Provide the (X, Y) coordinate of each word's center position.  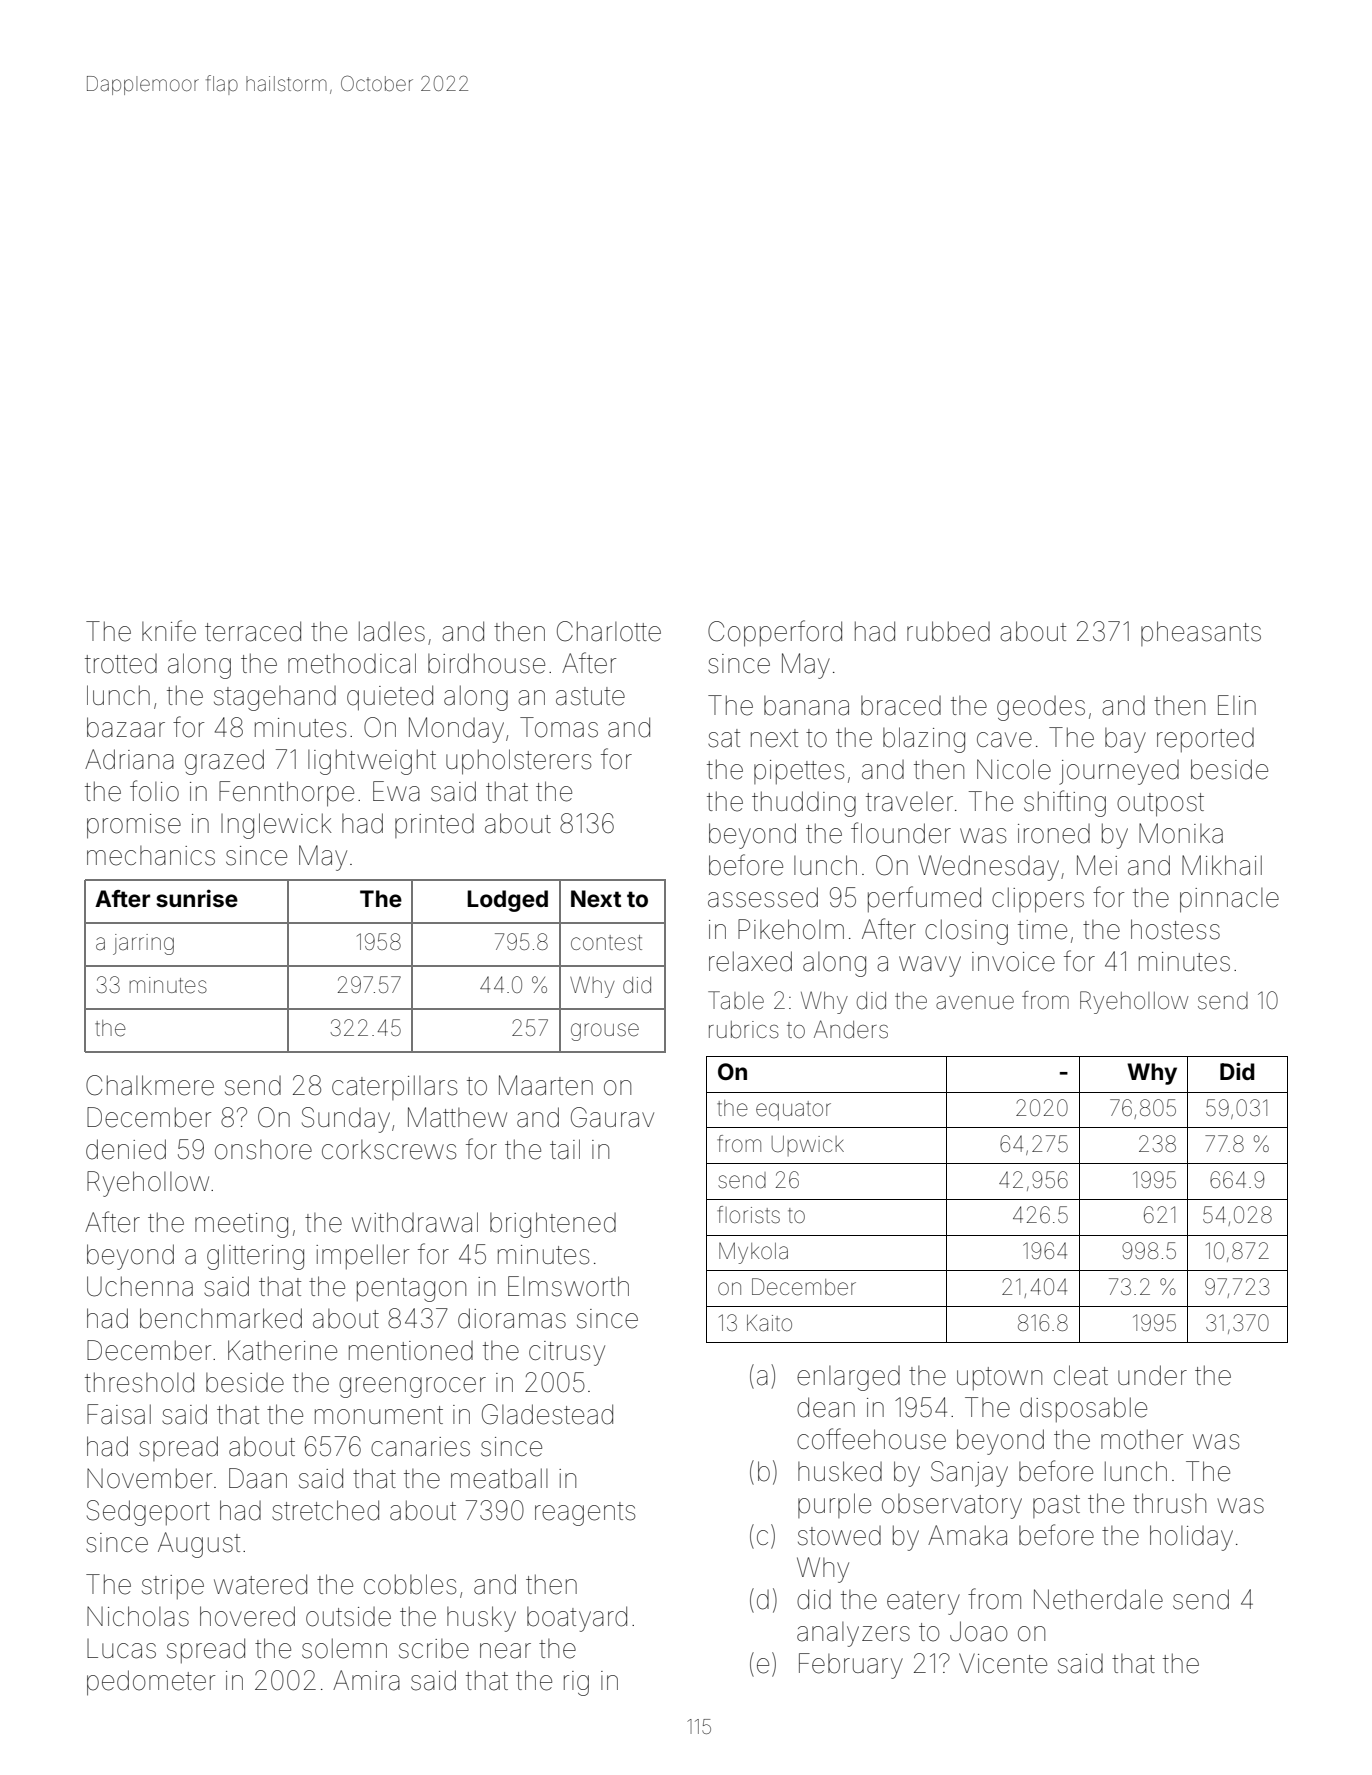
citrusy (567, 1353)
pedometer (151, 1683)
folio (154, 791)
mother (1142, 1439)
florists (748, 1215)
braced (901, 706)
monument (379, 1415)
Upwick (808, 1146)
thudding (804, 804)
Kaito (769, 1323)
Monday (456, 730)
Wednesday (988, 868)
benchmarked (221, 1318)
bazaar (126, 727)
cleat (1081, 1375)
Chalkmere (150, 1085)
